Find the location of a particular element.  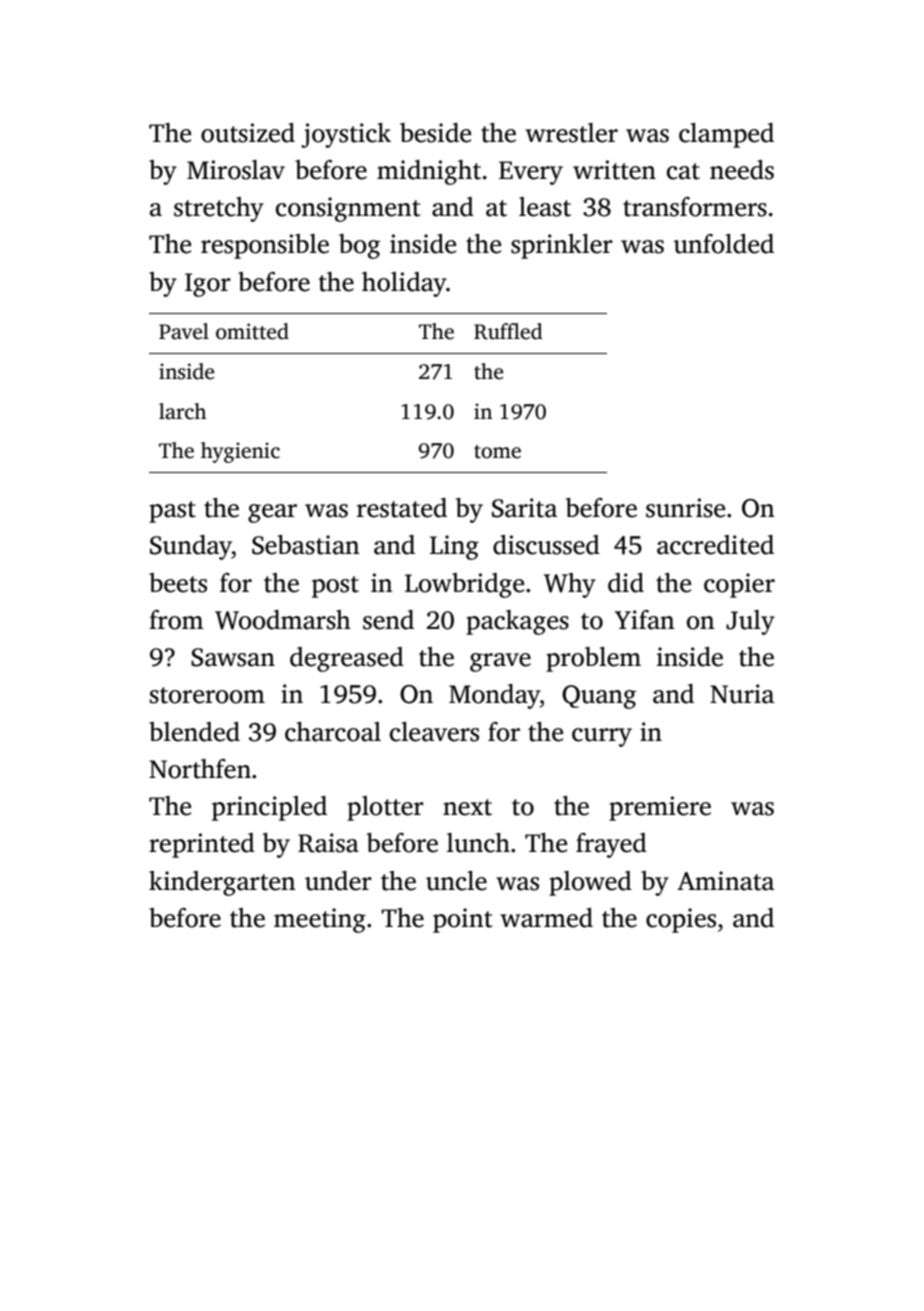

Yifan is located at coordinates (645, 620).
